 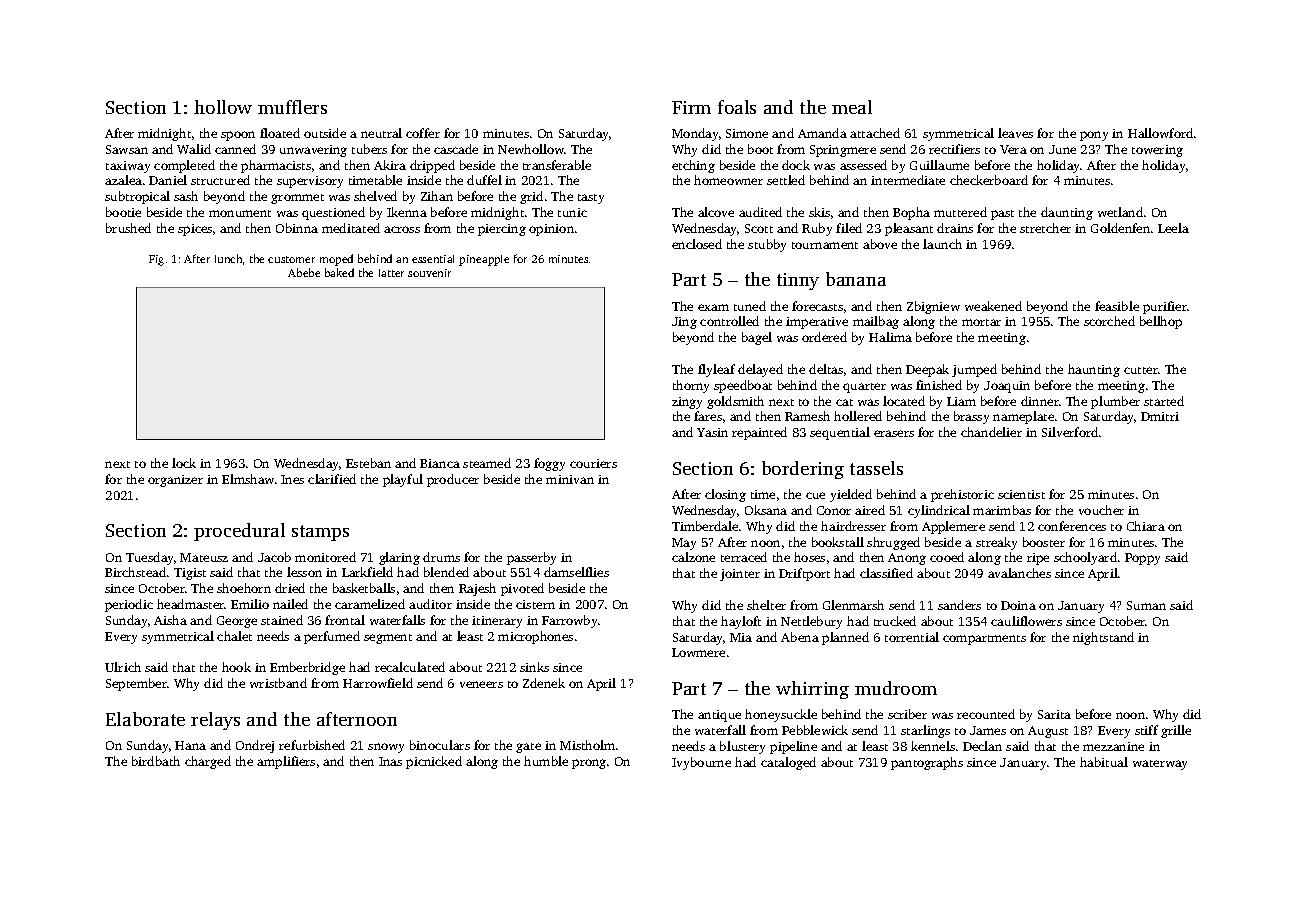 What do you see at coordinates (135, 572) in the image?
I see `Birchstead` at bounding box center [135, 572].
